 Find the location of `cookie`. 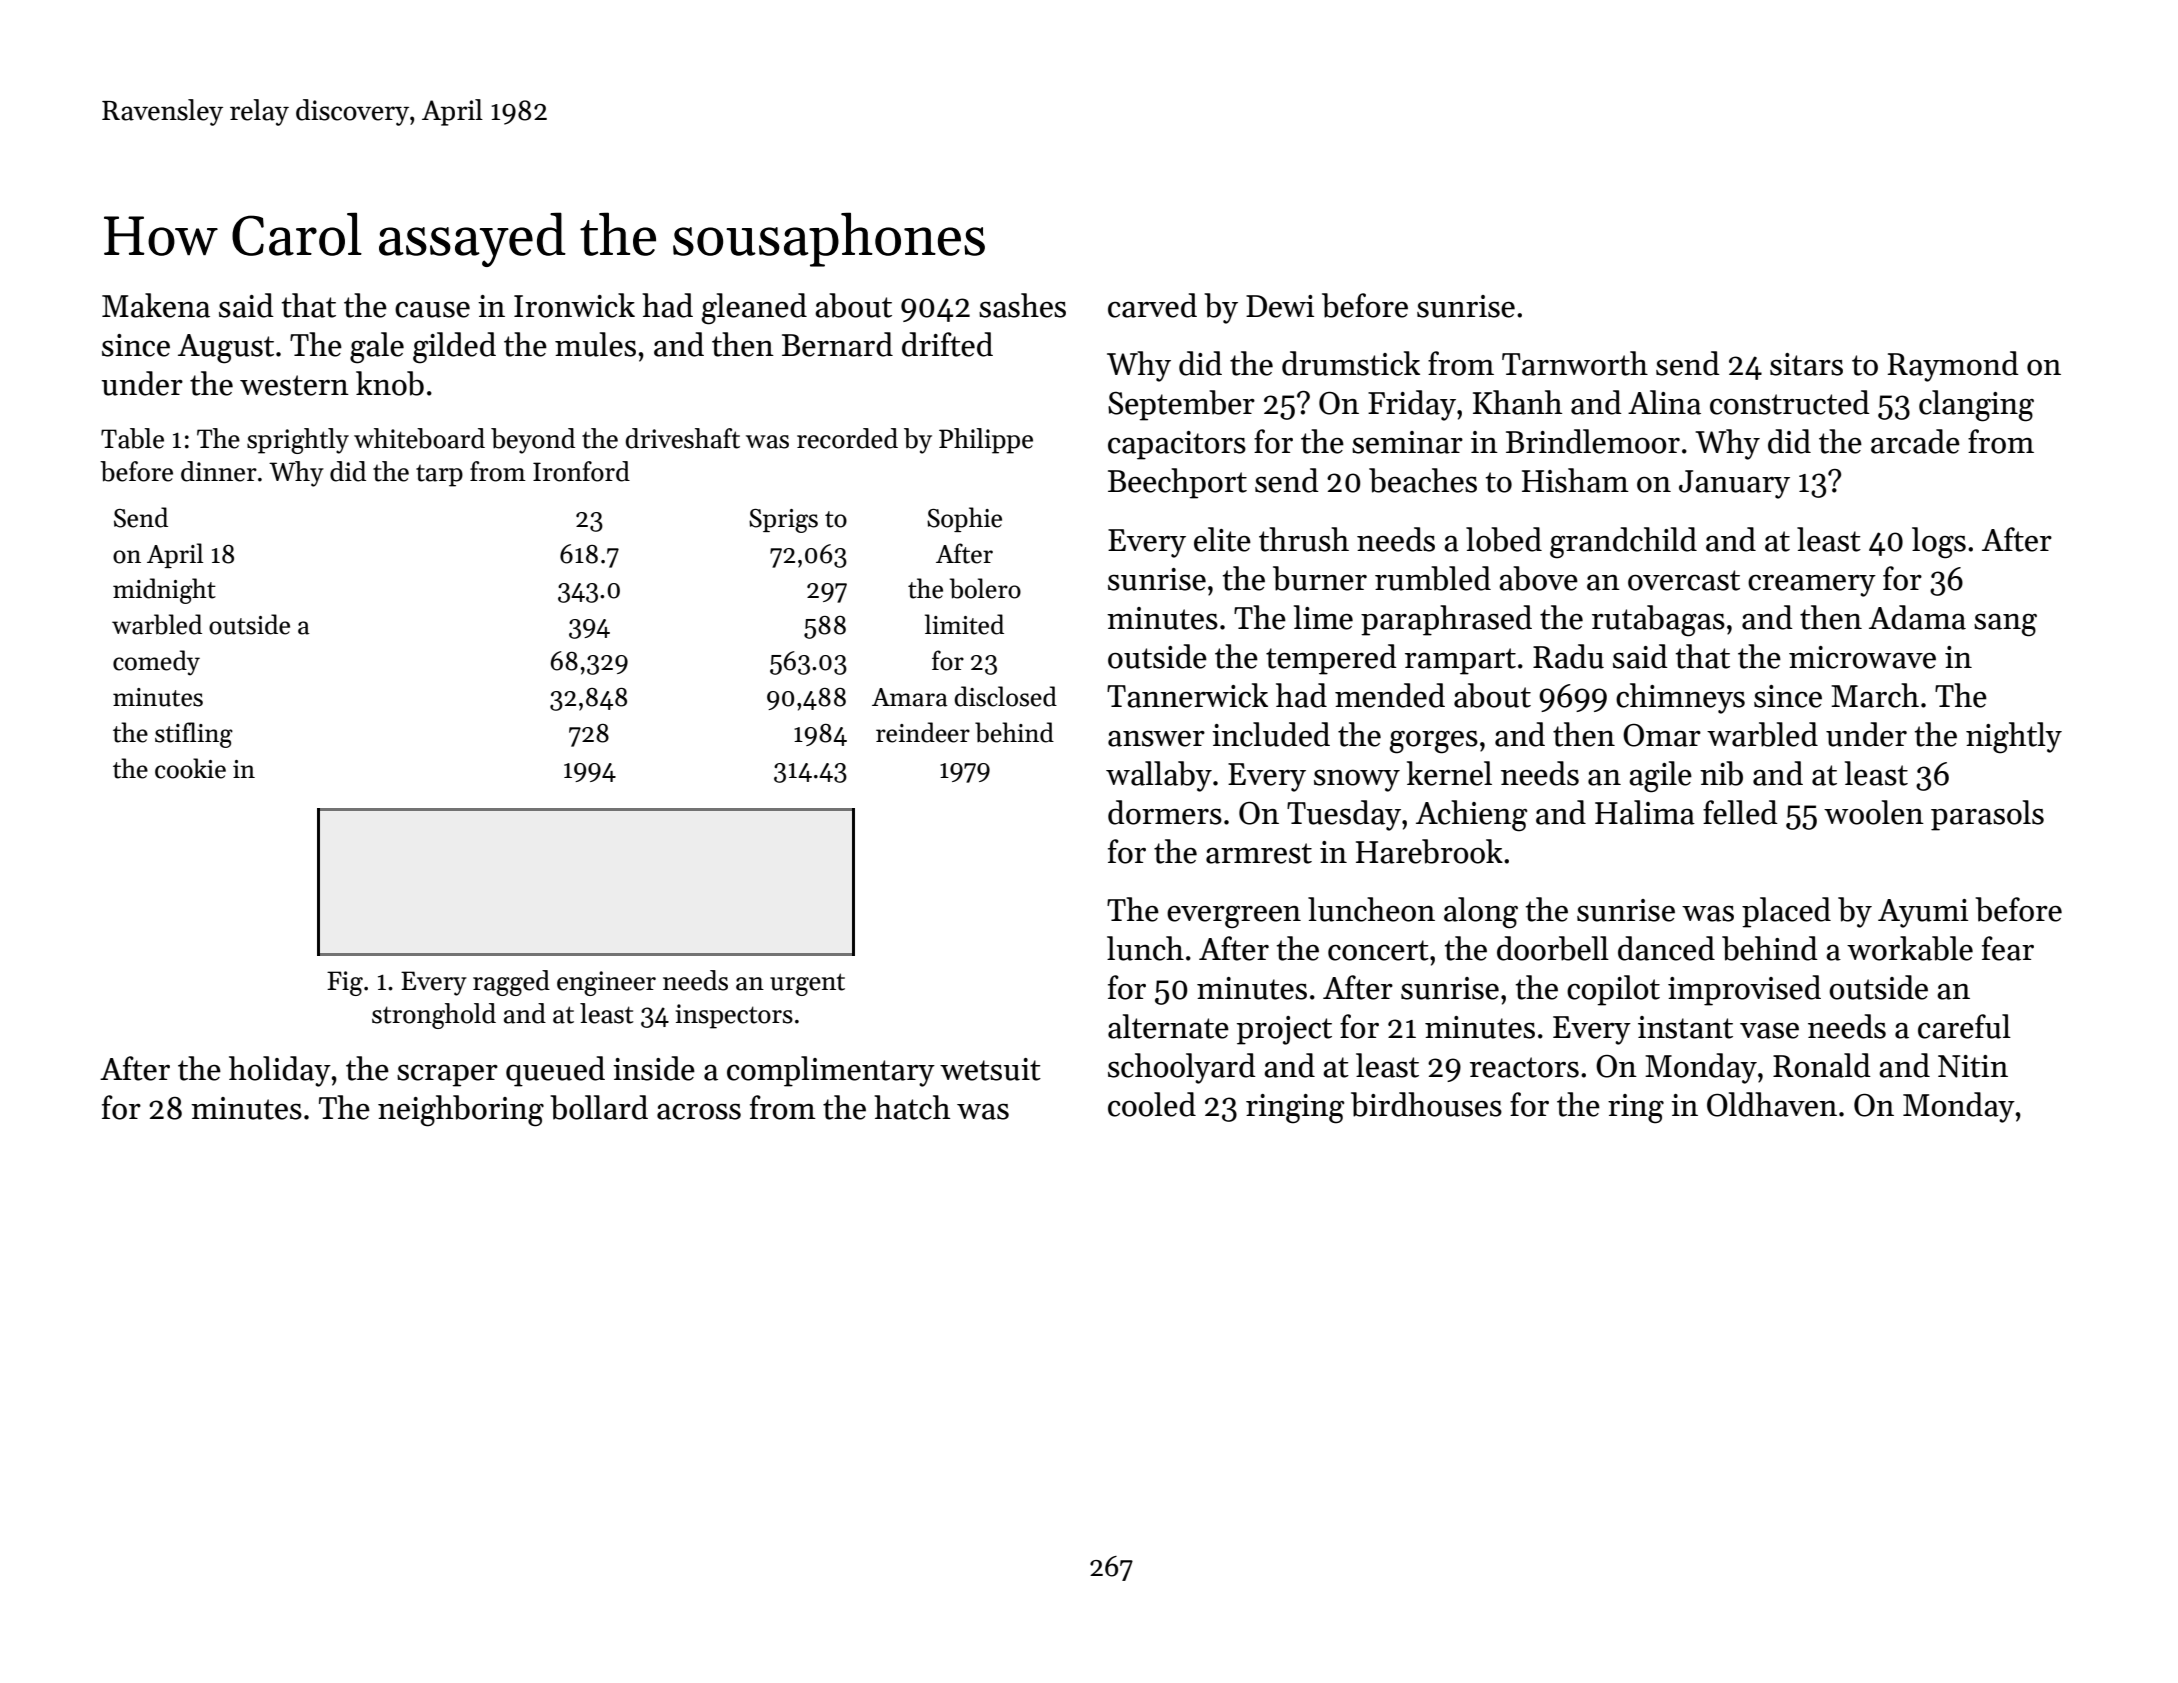

cookie is located at coordinates (190, 768).
